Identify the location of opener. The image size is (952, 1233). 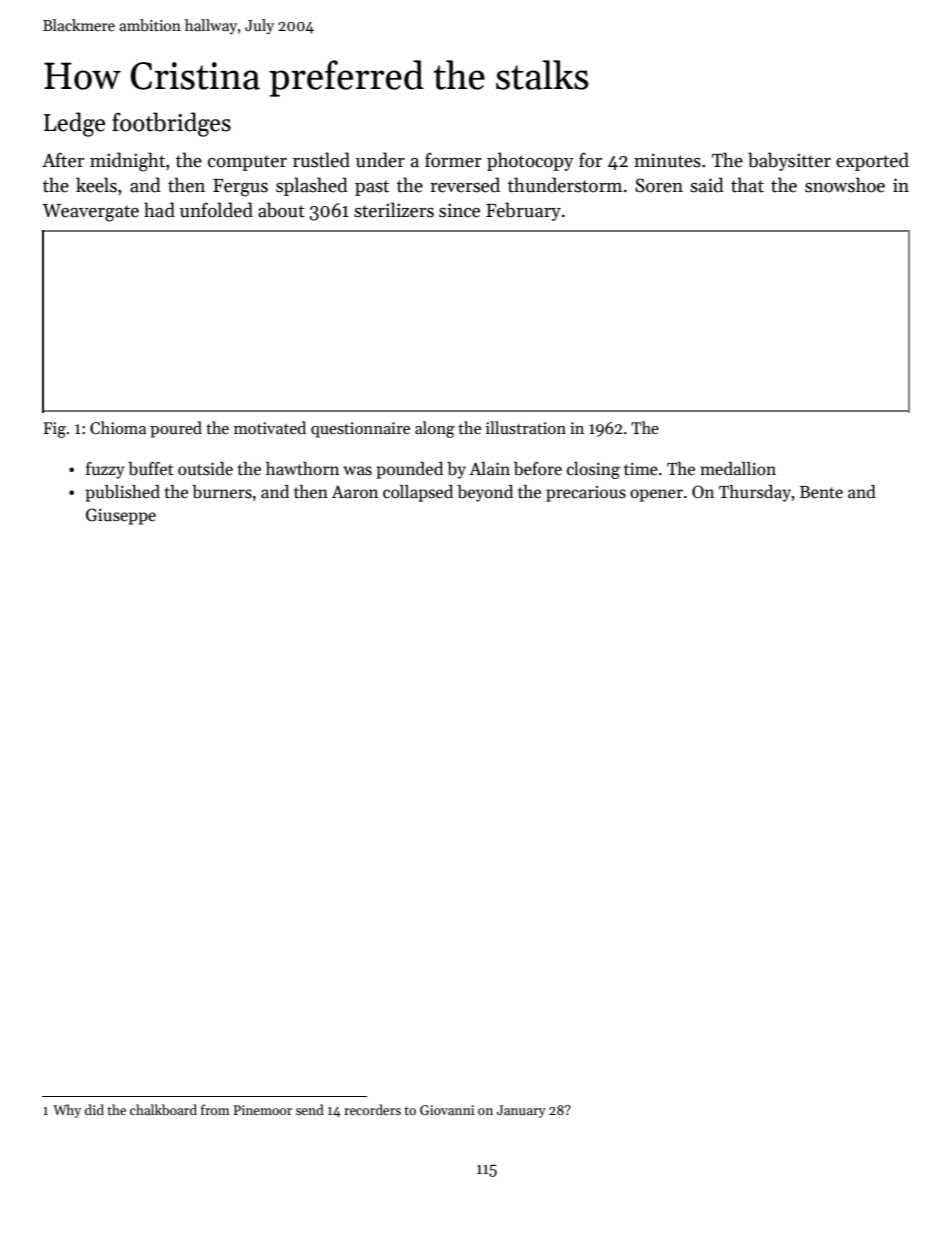
(656, 495).
